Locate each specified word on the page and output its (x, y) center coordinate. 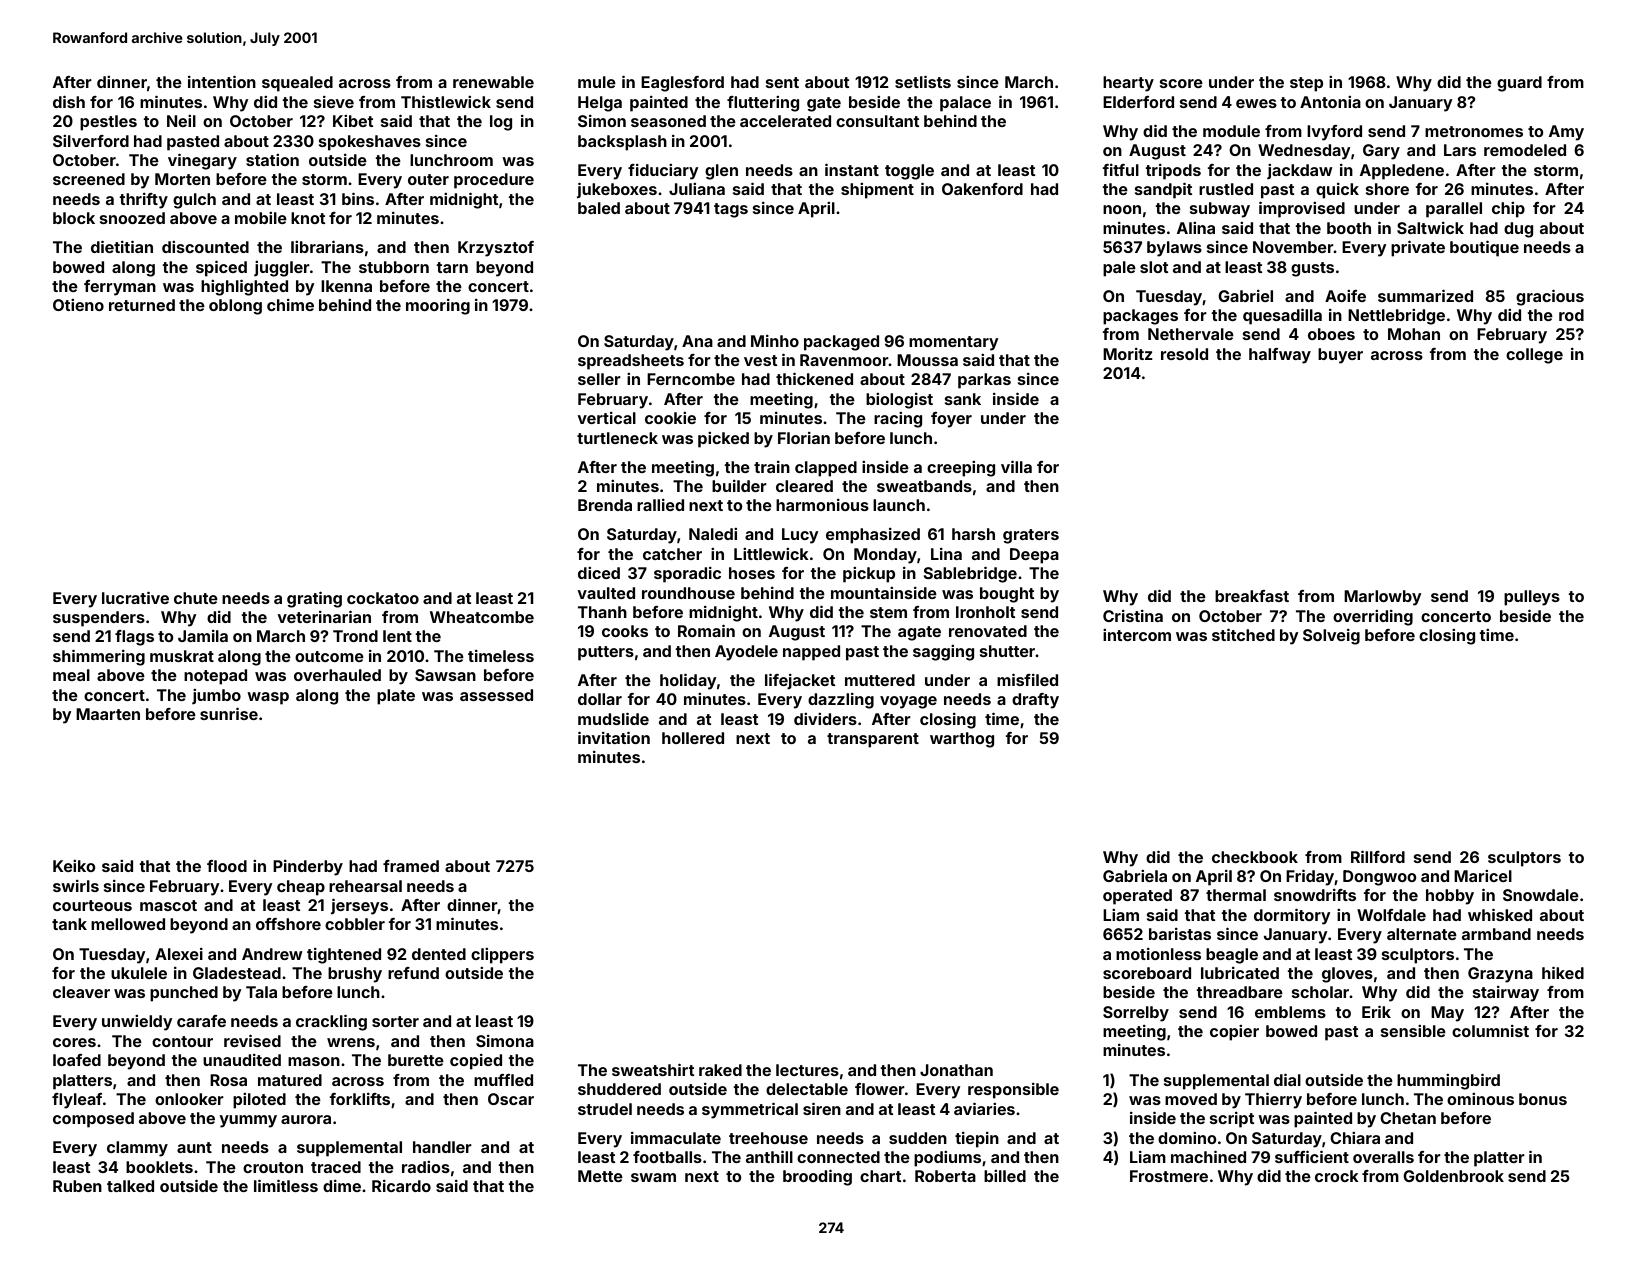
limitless (286, 1186)
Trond (355, 636)
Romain (706, 631)
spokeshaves (370, 143)
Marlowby (1382, 598)
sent (782, 82)
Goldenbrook (1453, 1176)
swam (653, 1177)
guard (1519, 84)
